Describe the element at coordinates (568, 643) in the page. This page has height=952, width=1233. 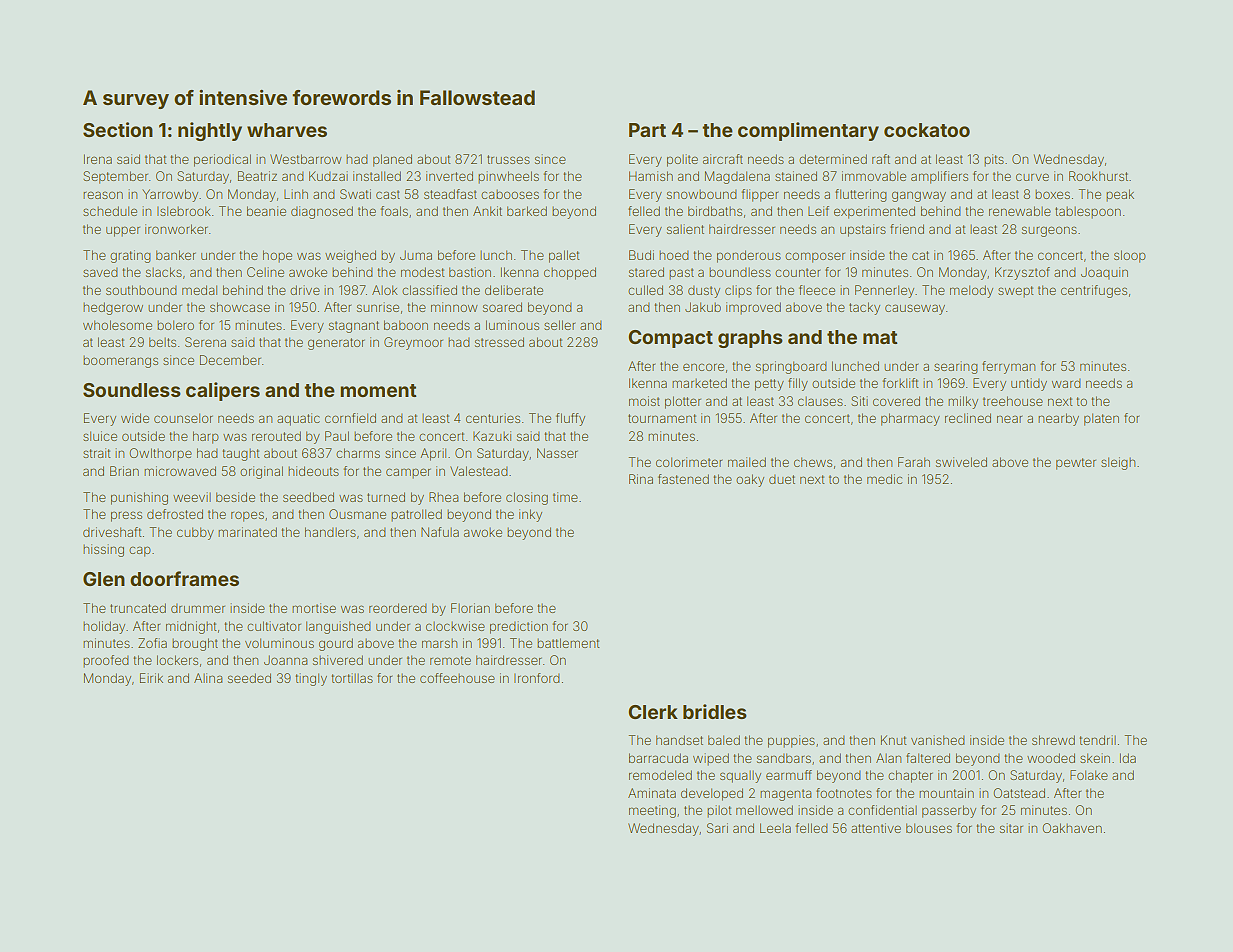
I see `battlement` at that location.
